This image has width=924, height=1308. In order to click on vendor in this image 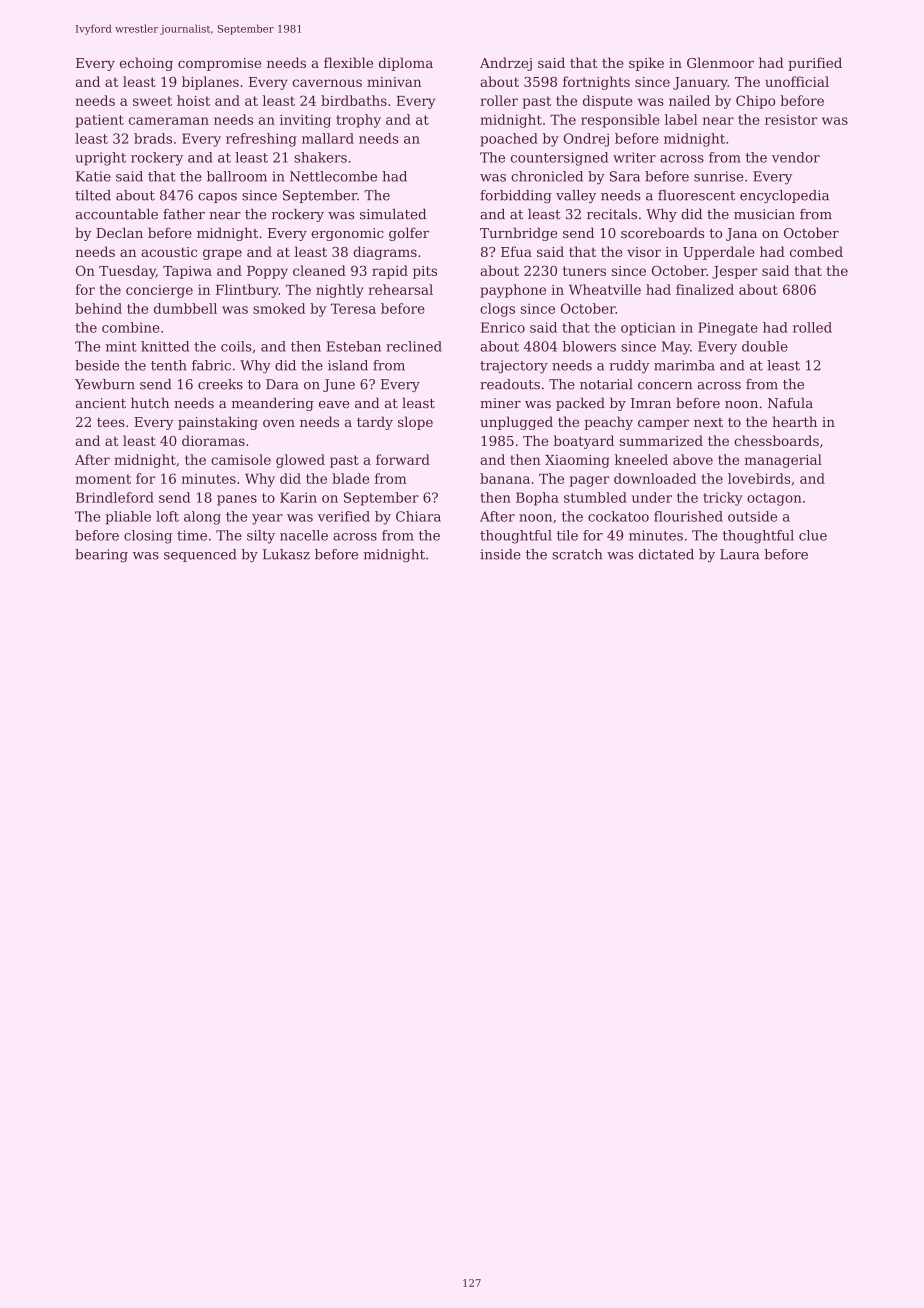, I will do `click(796, 157)`.
